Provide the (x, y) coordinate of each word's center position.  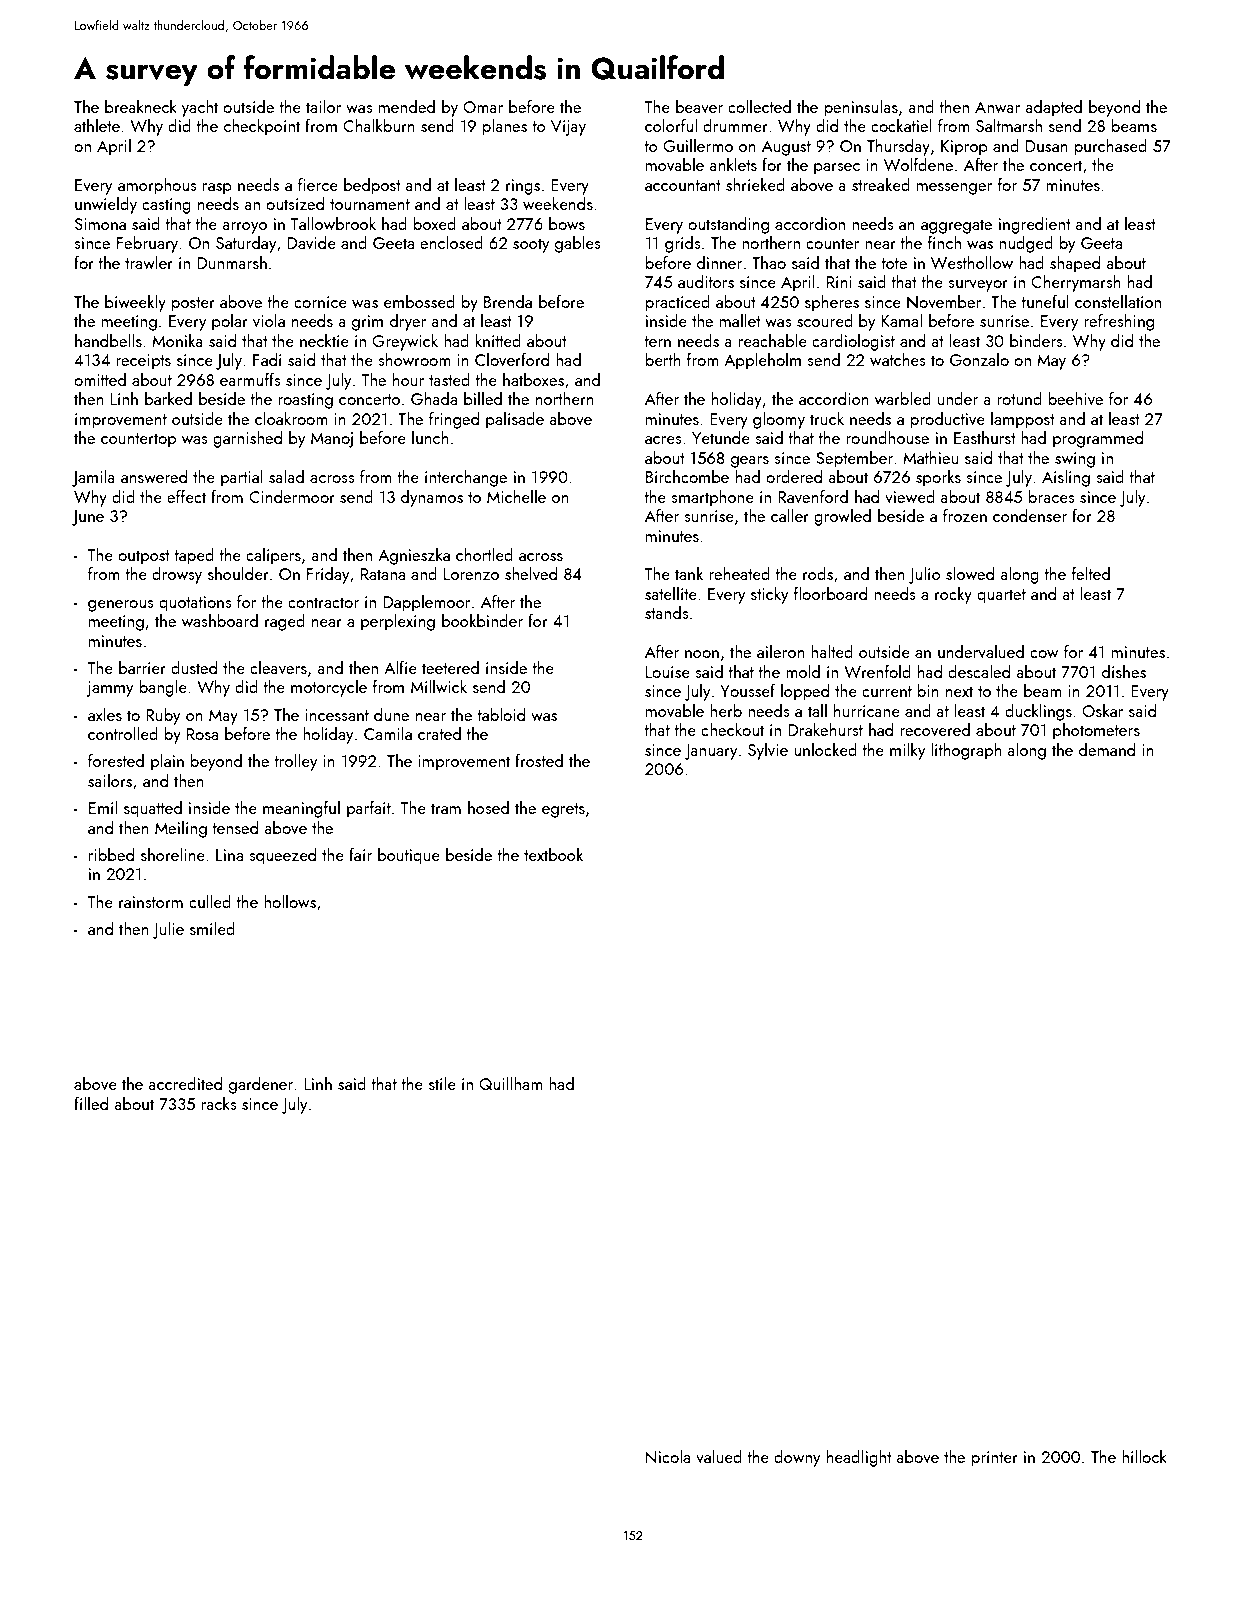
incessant (337, 715)
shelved (531, 573)
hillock (1144, 1456)
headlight (859, 1458)
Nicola (668, 1457)
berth (663, 359)
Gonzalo (979, 359)
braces (1051, 496)
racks (219, 1103)
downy (797, 1458)
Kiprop (964, 148)
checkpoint (262, 127)
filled (91, 1103)
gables (578, 244)
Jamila (93, 478)
